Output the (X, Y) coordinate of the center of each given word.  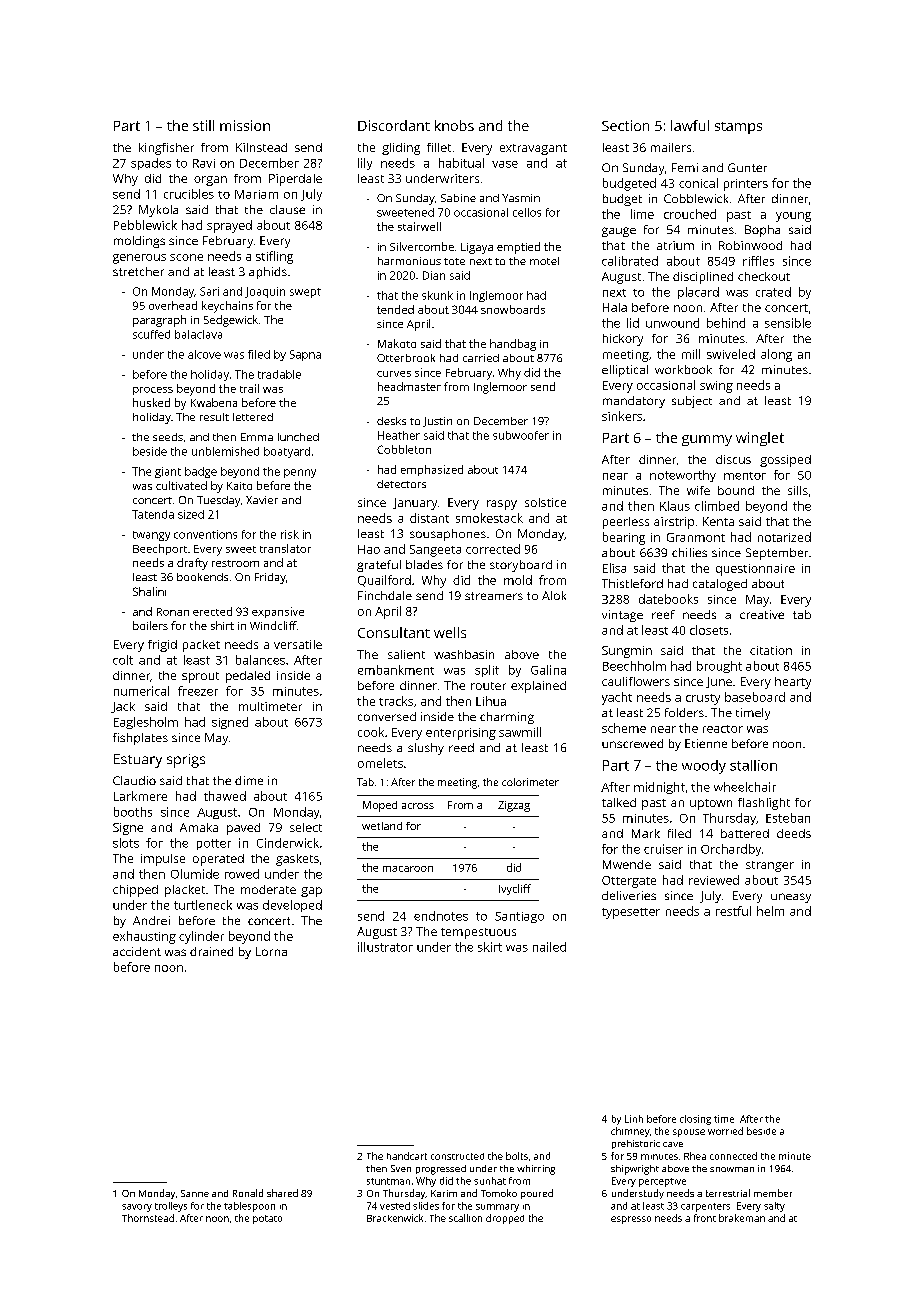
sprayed (229, 226)
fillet (439, 147)
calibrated (630, 261)
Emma (257, 437)
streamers (494, 596)
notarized (784, 537)
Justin (437, 422)
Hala (615, 307)
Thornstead (148, 1218)
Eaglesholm (146, 723)
